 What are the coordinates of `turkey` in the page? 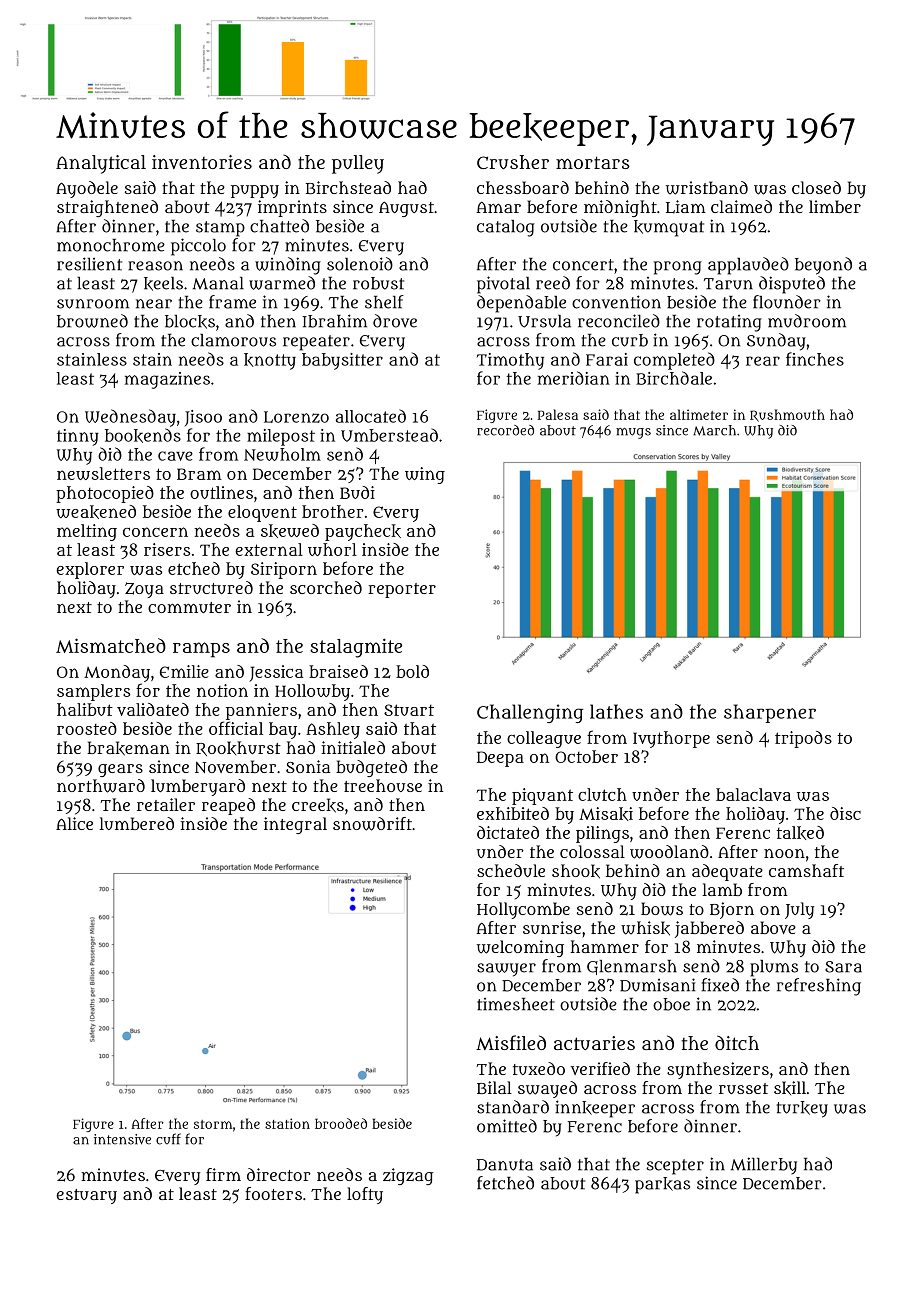 It's located at (802, 1109).
